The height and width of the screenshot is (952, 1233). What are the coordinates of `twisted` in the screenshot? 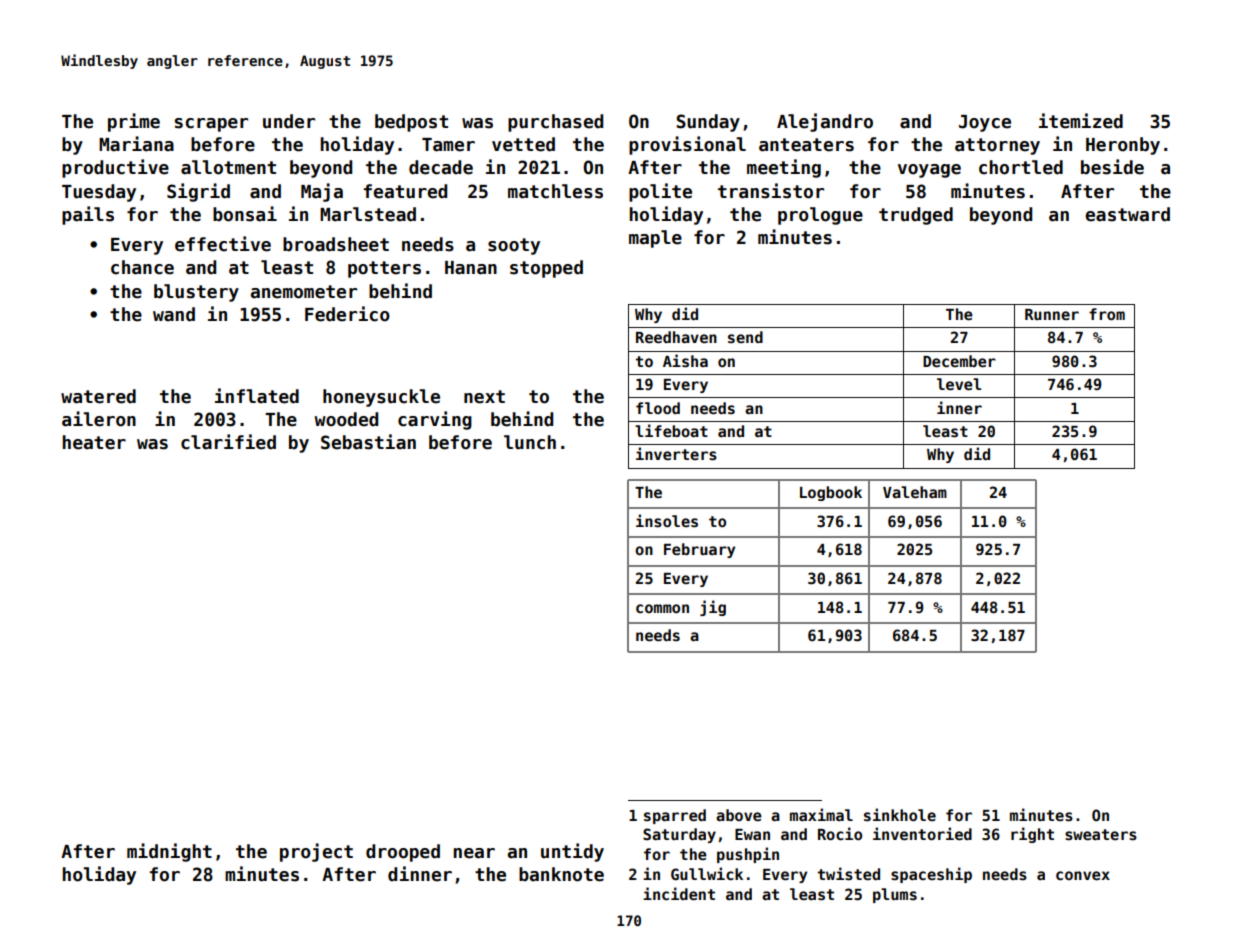 It's located at (848, 873).
